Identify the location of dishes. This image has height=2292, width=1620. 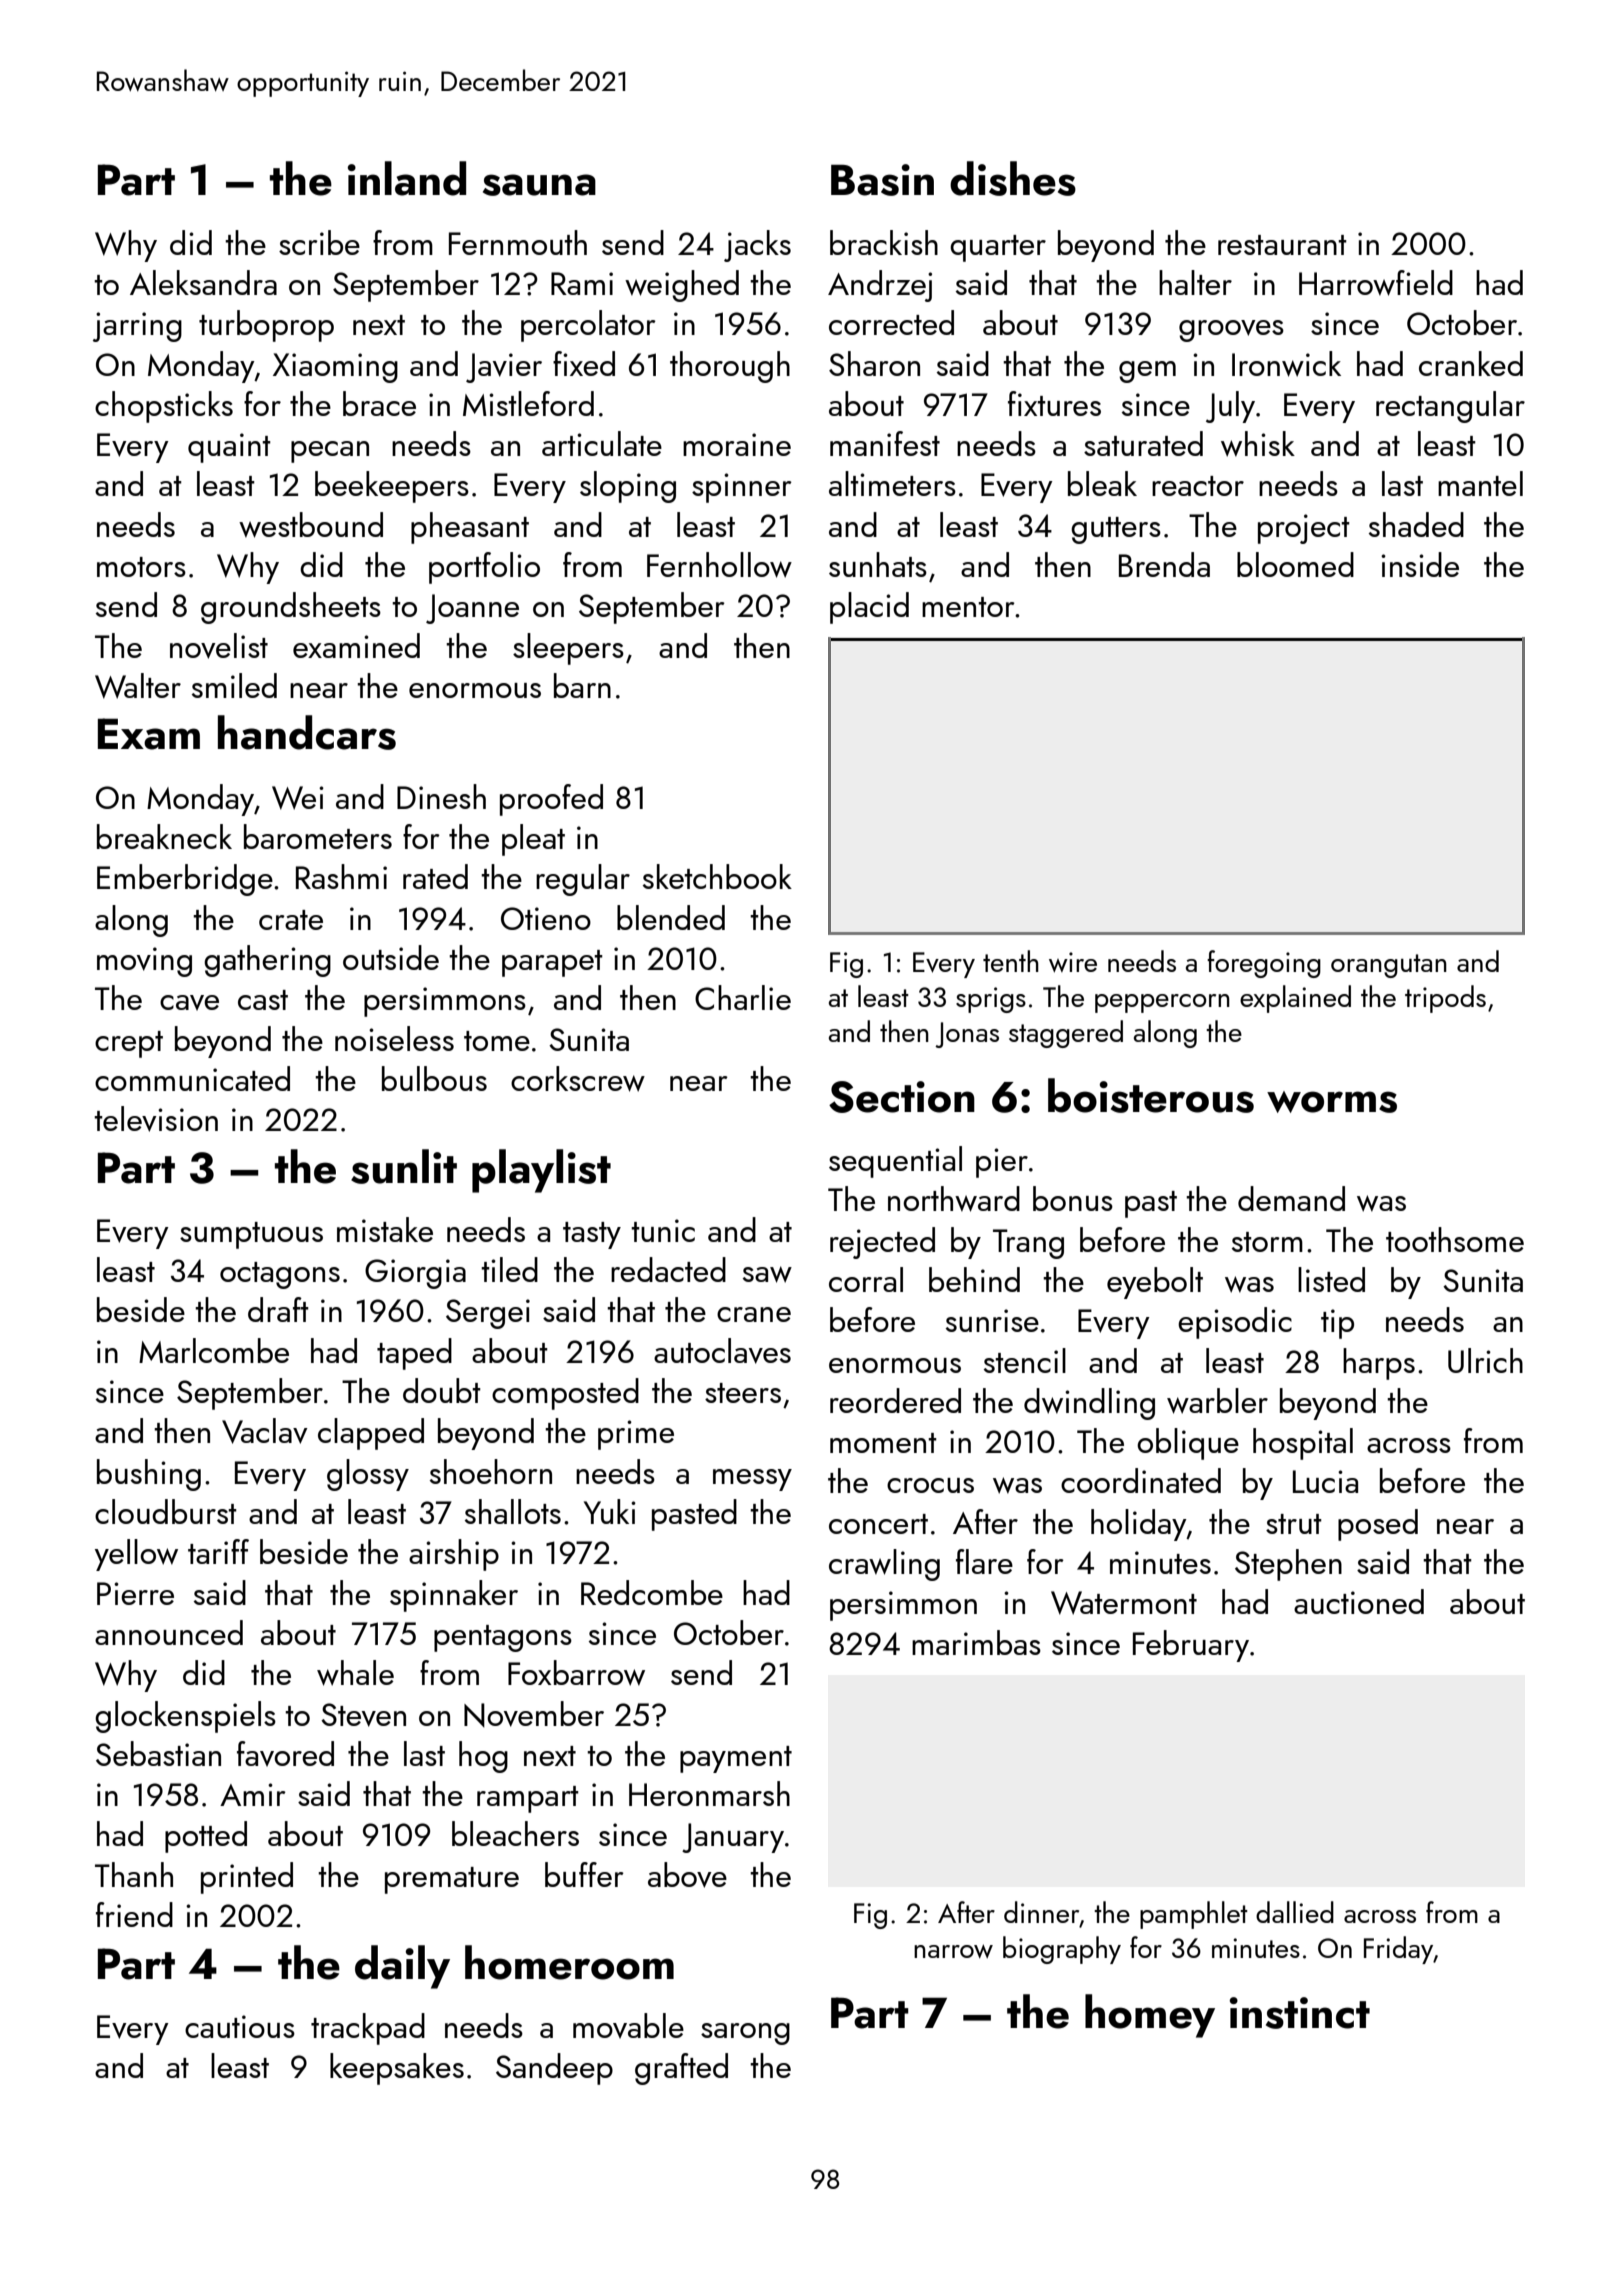
(1013, 178).
